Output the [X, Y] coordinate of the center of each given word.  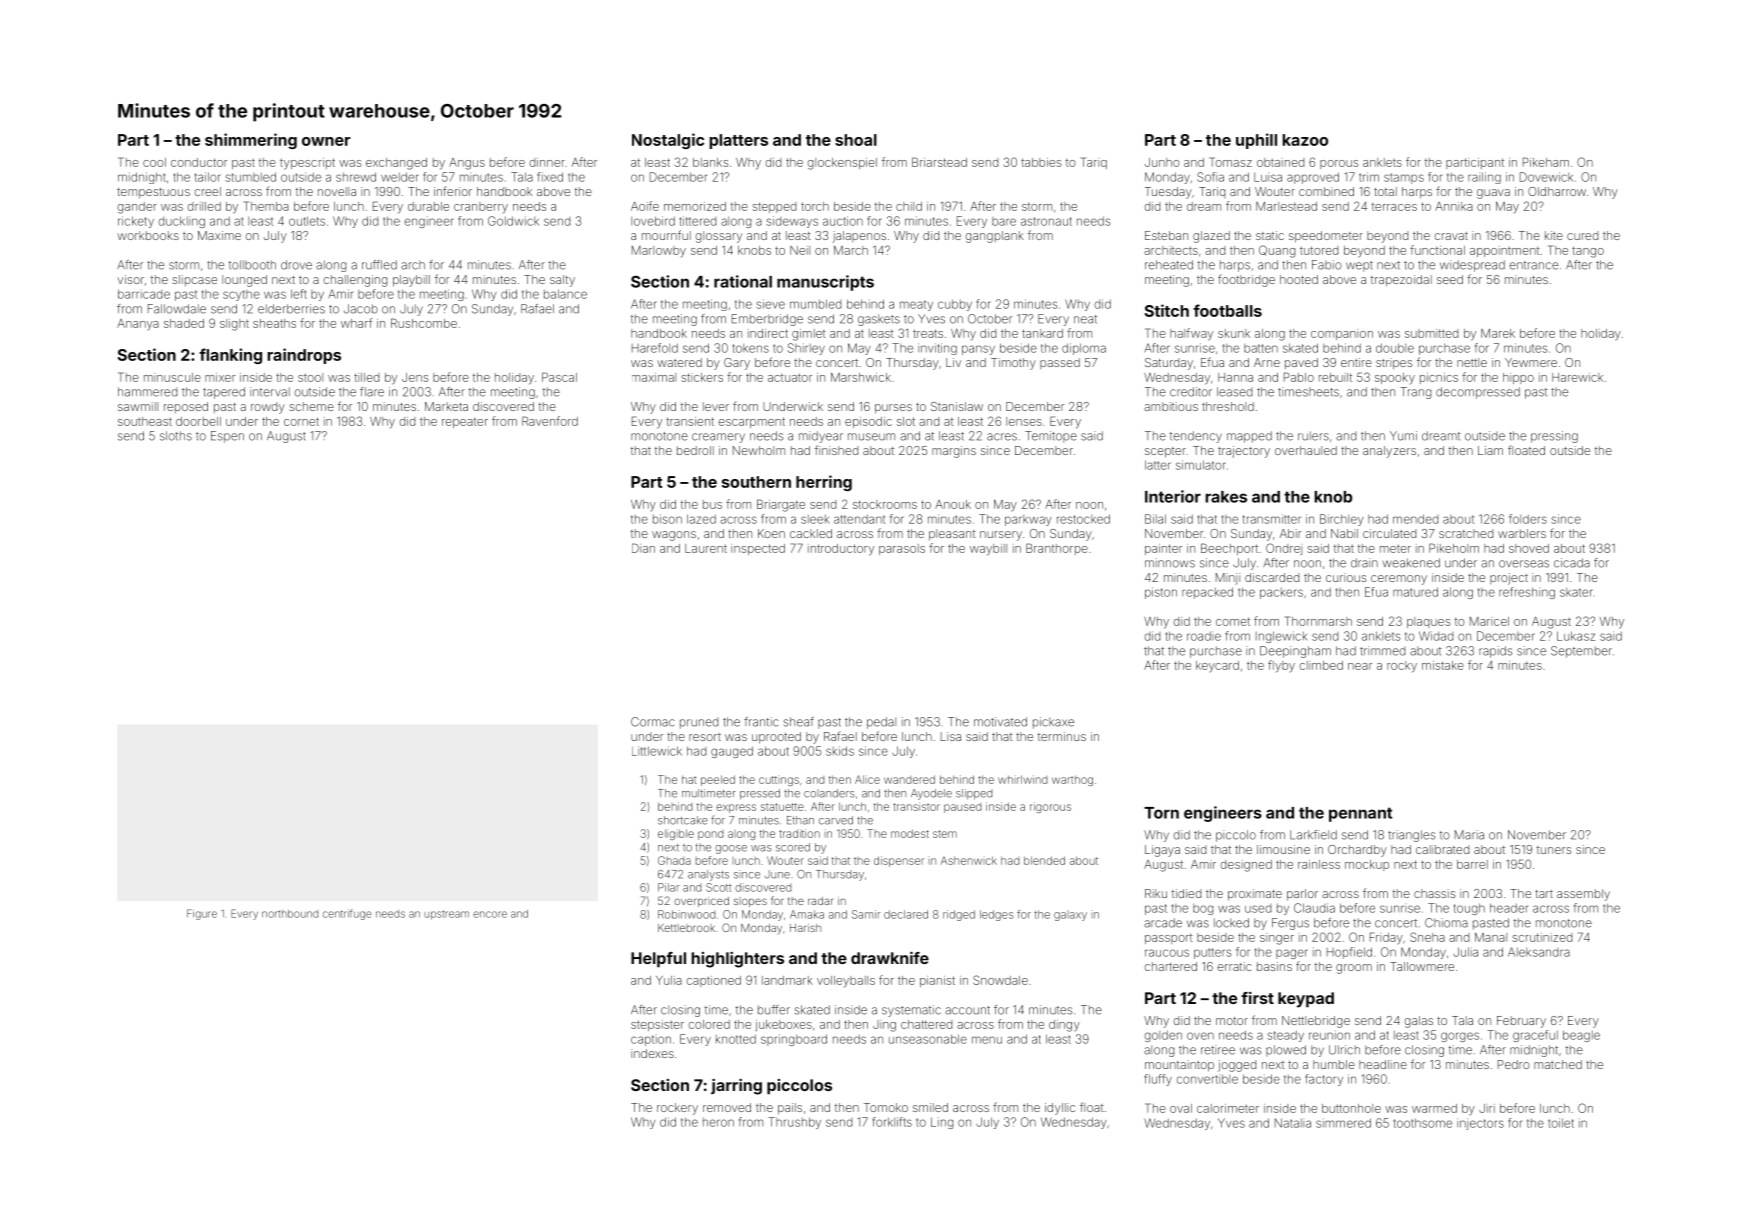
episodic [868, 422]
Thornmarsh [1318, 621]
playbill [411, 281]
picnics [1439, 378]
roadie [1204, 636]
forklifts [892, 1122]
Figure [202, 914]
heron [718, 1122]
